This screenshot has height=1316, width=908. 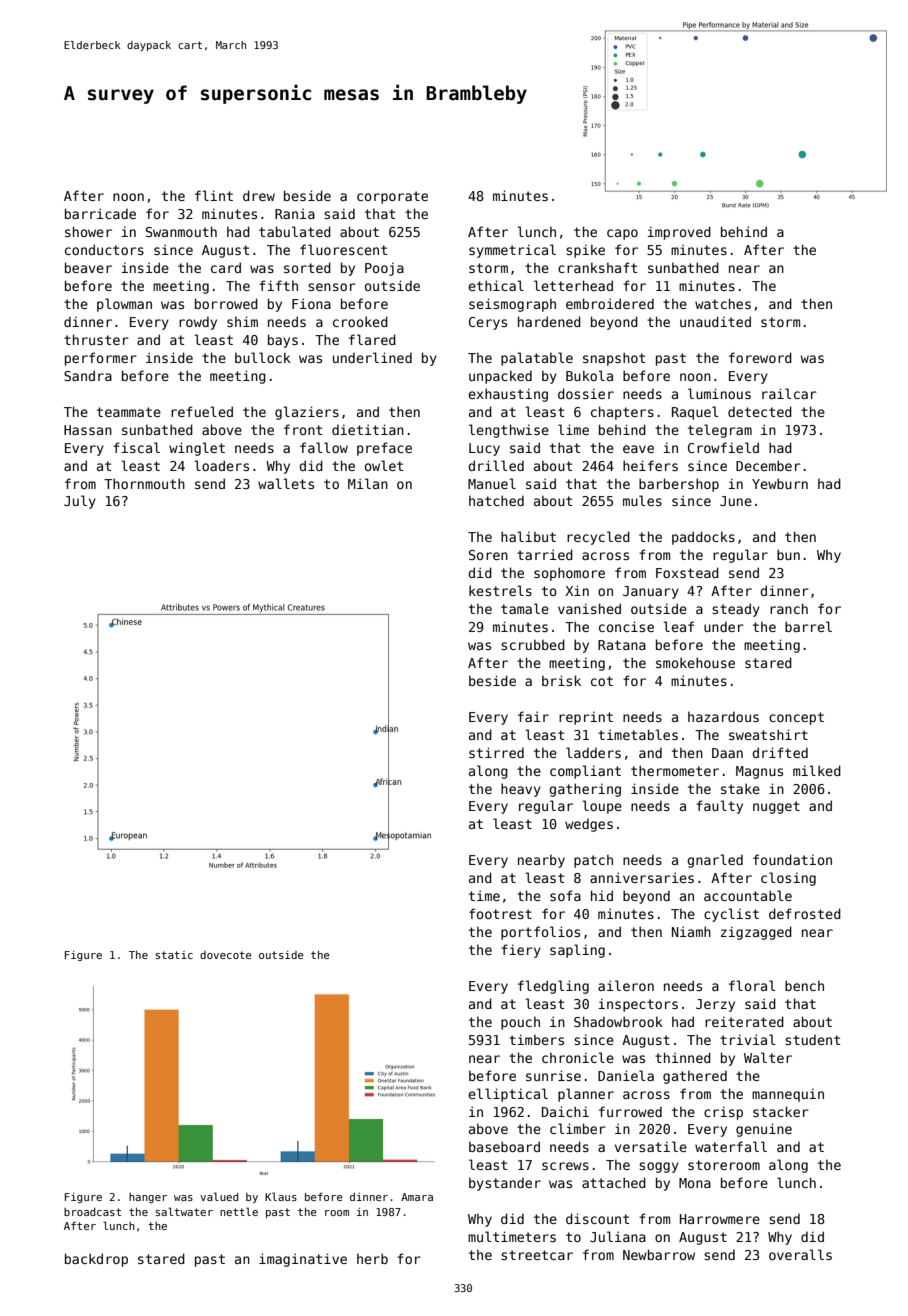 I want to click on stirred, so click(x=496, y=752).
